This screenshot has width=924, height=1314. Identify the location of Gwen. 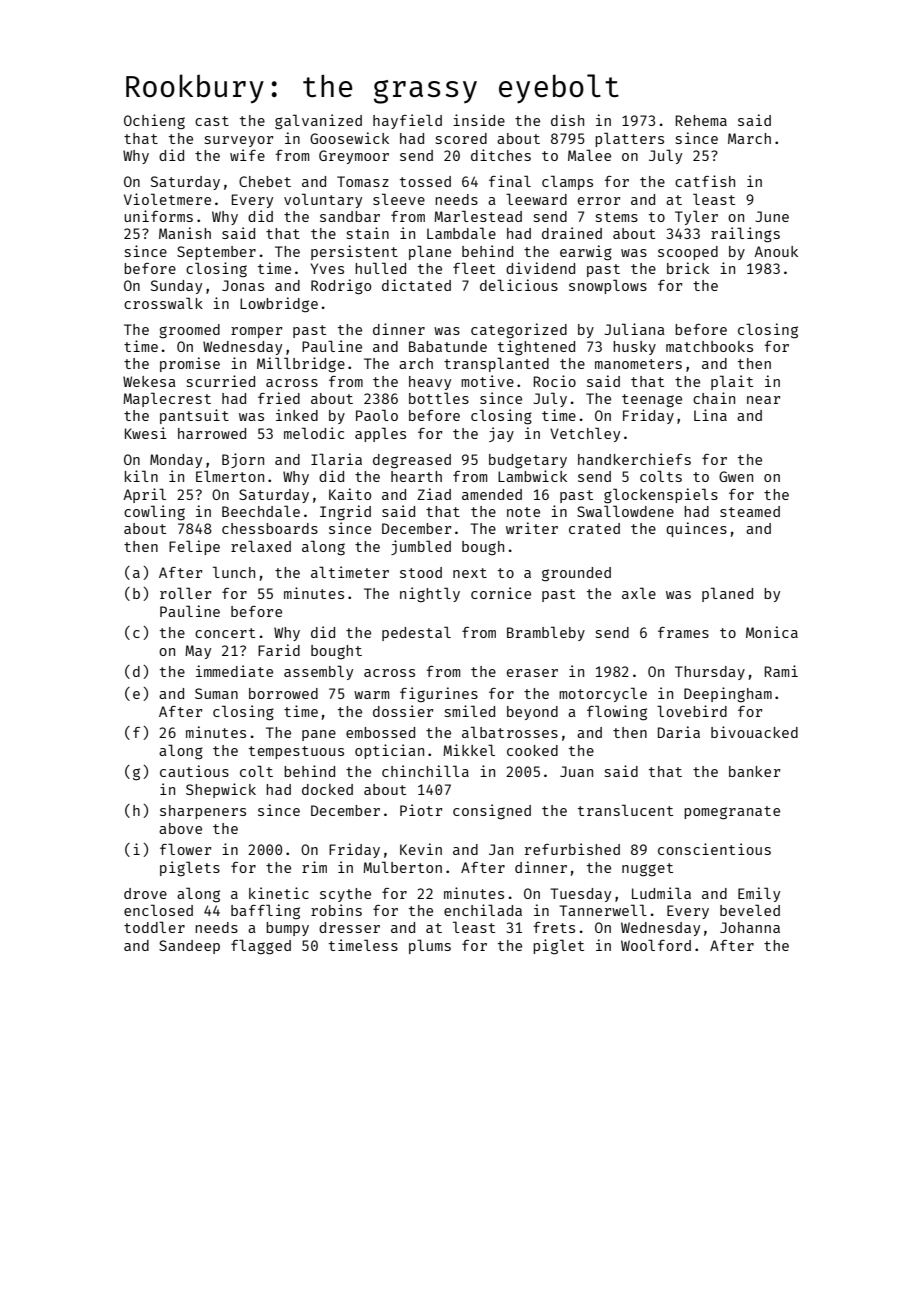
(736, 476).
